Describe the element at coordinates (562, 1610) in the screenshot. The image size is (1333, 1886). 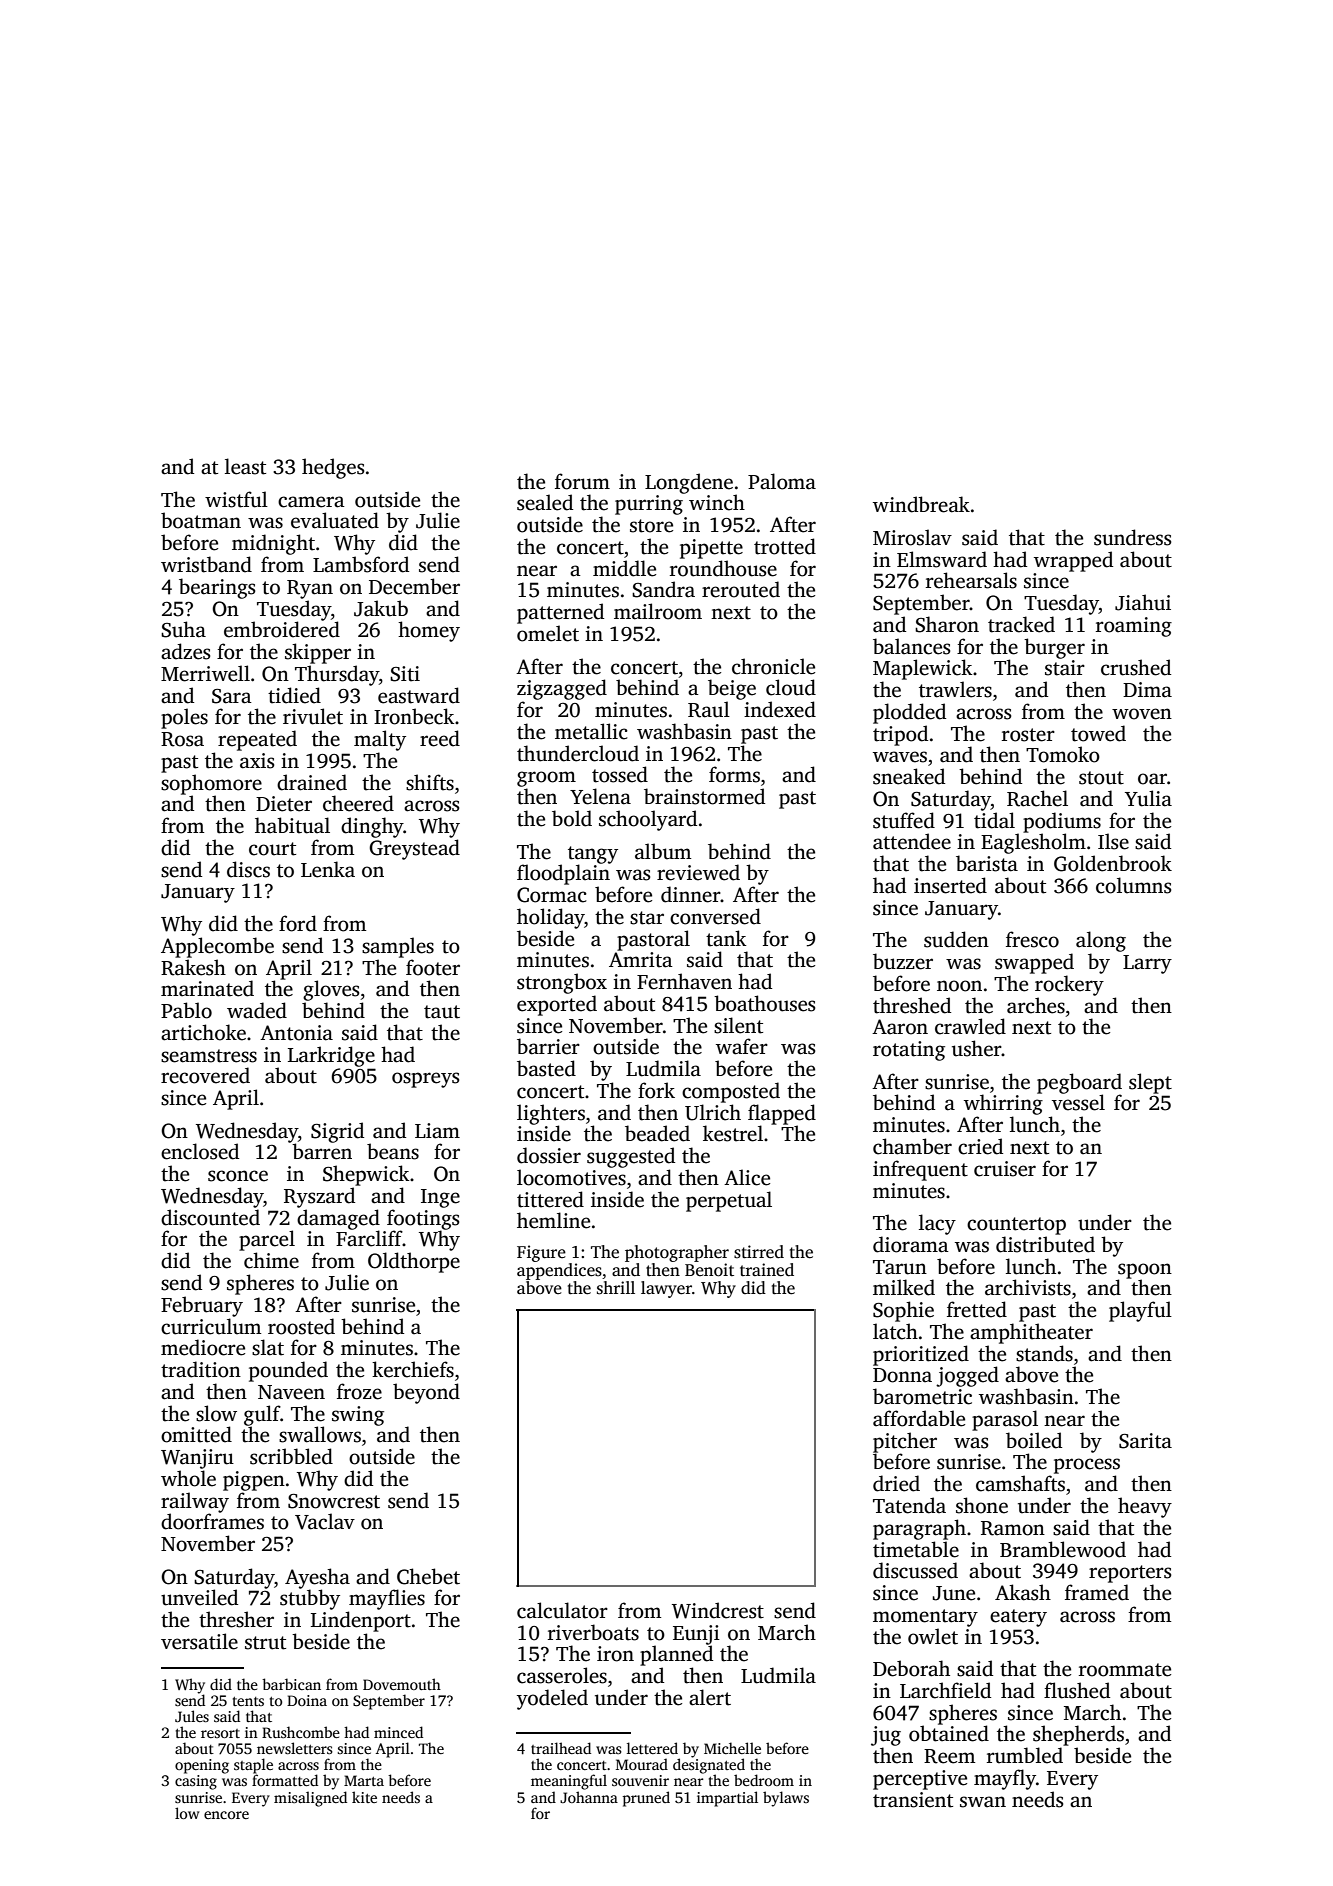
I see `calculator` at that location.
